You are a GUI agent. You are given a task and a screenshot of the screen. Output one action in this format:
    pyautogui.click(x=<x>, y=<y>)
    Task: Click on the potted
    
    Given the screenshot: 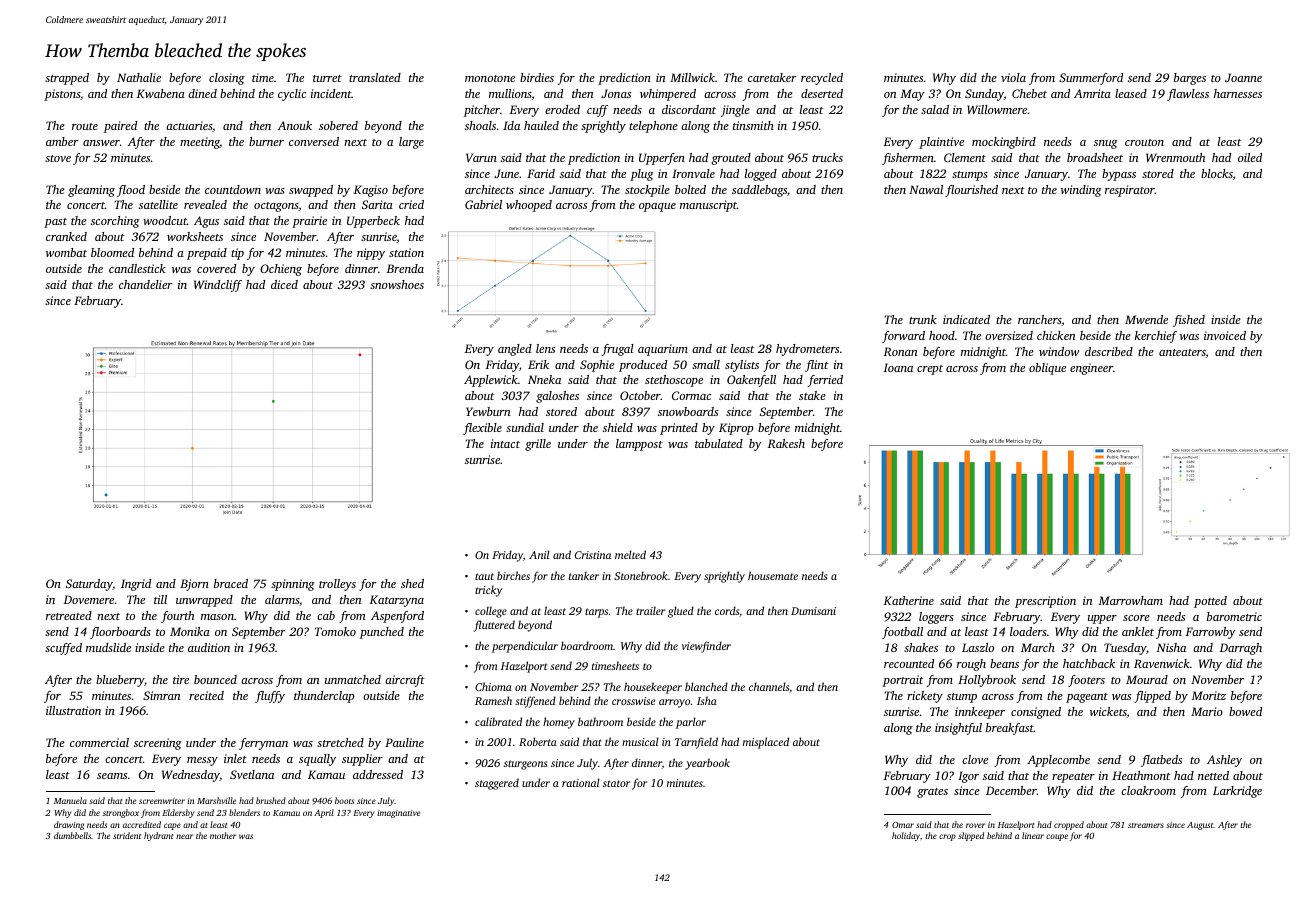 What is the action you would take?
    pyautogui.click(x=1210, y=602)
